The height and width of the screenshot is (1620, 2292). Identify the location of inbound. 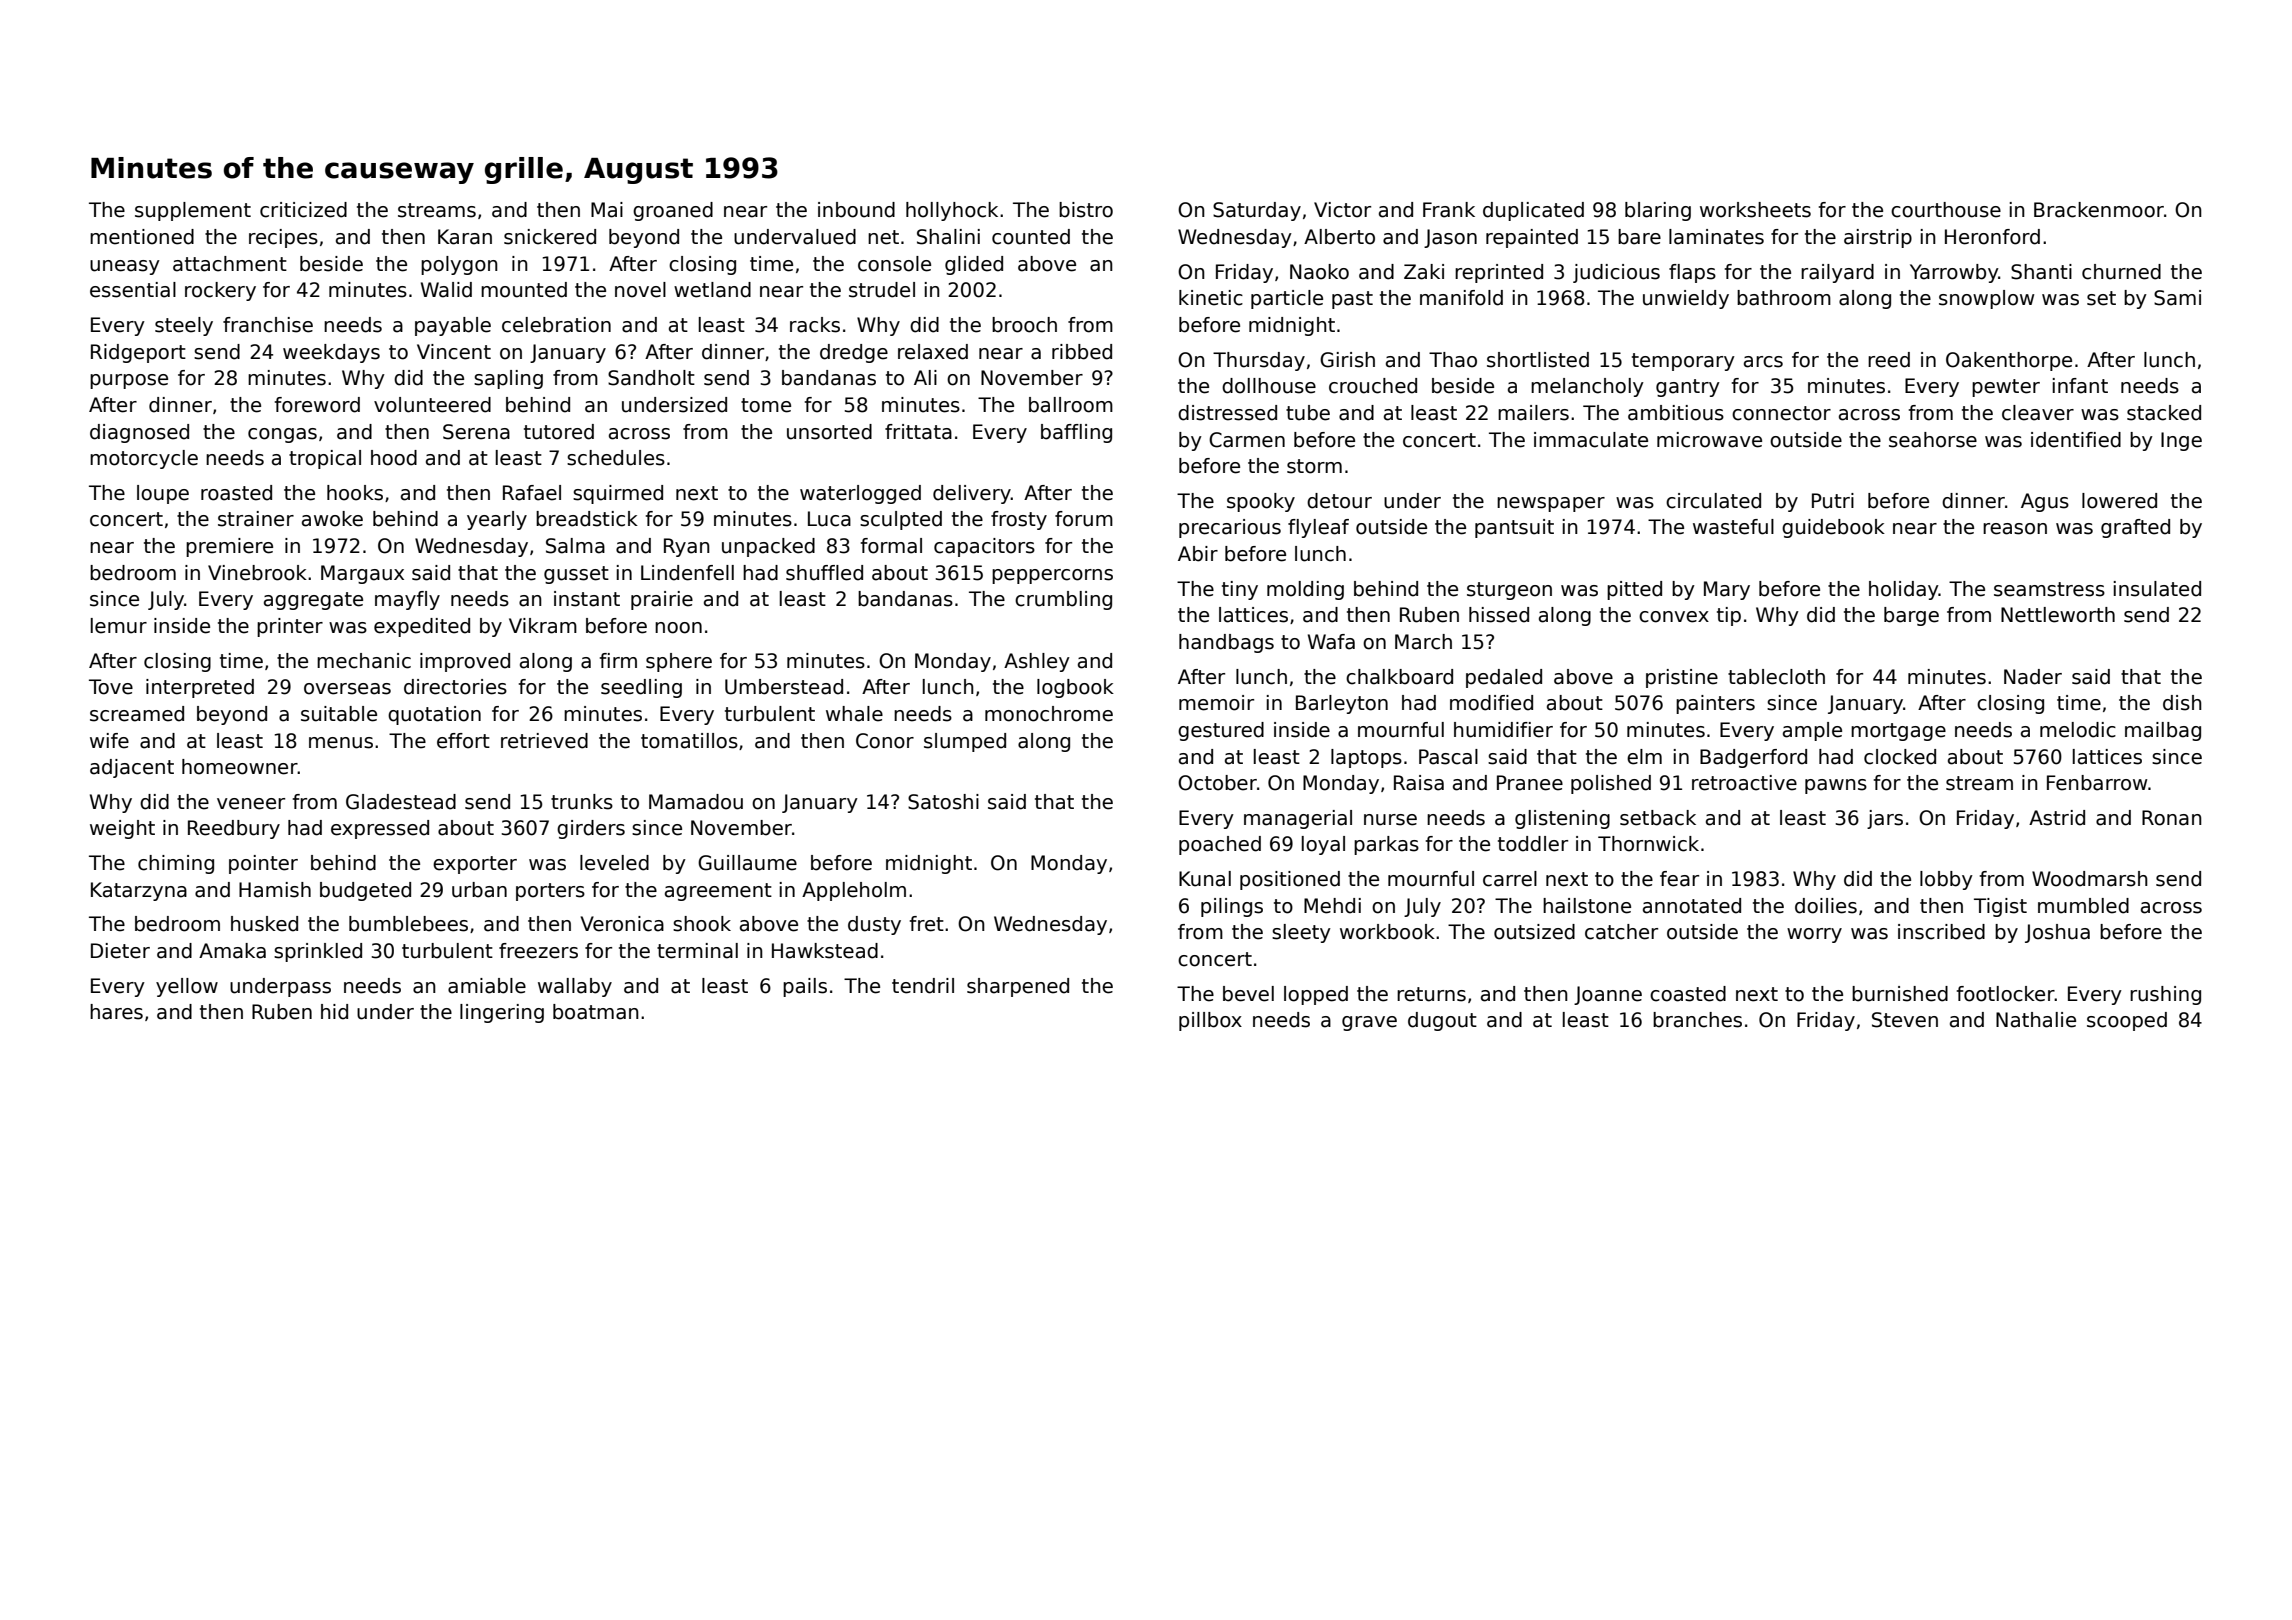
(856, 210).
